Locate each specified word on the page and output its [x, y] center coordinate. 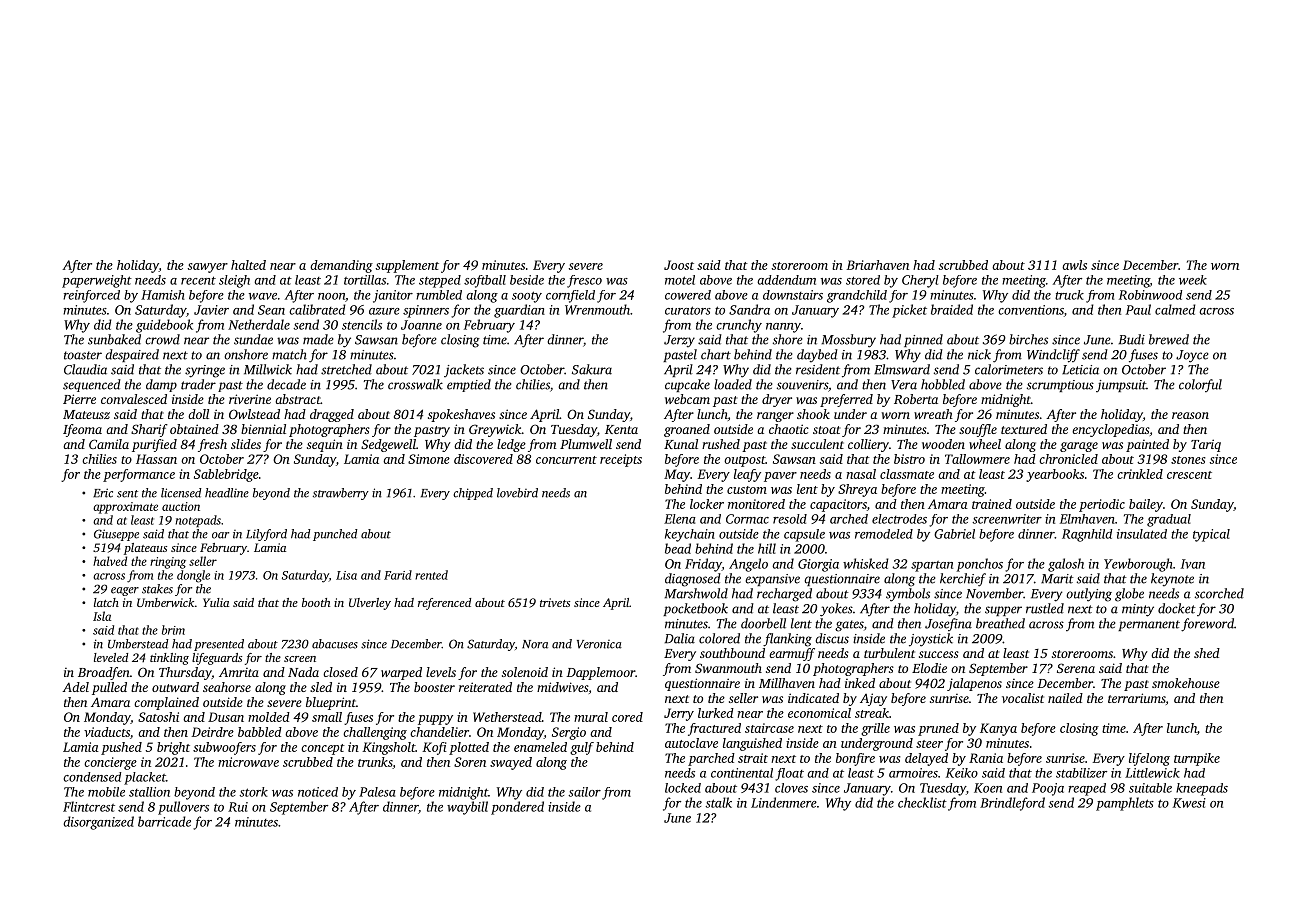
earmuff [792, 654]
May [677, 475]
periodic [1102, 505]
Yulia [216, 602]
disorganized [98, 823]
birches [1028, 339]
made [318, 339]
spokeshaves [461, 415]
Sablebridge [226, 475]
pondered [517, 808]
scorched [1219, 593]
